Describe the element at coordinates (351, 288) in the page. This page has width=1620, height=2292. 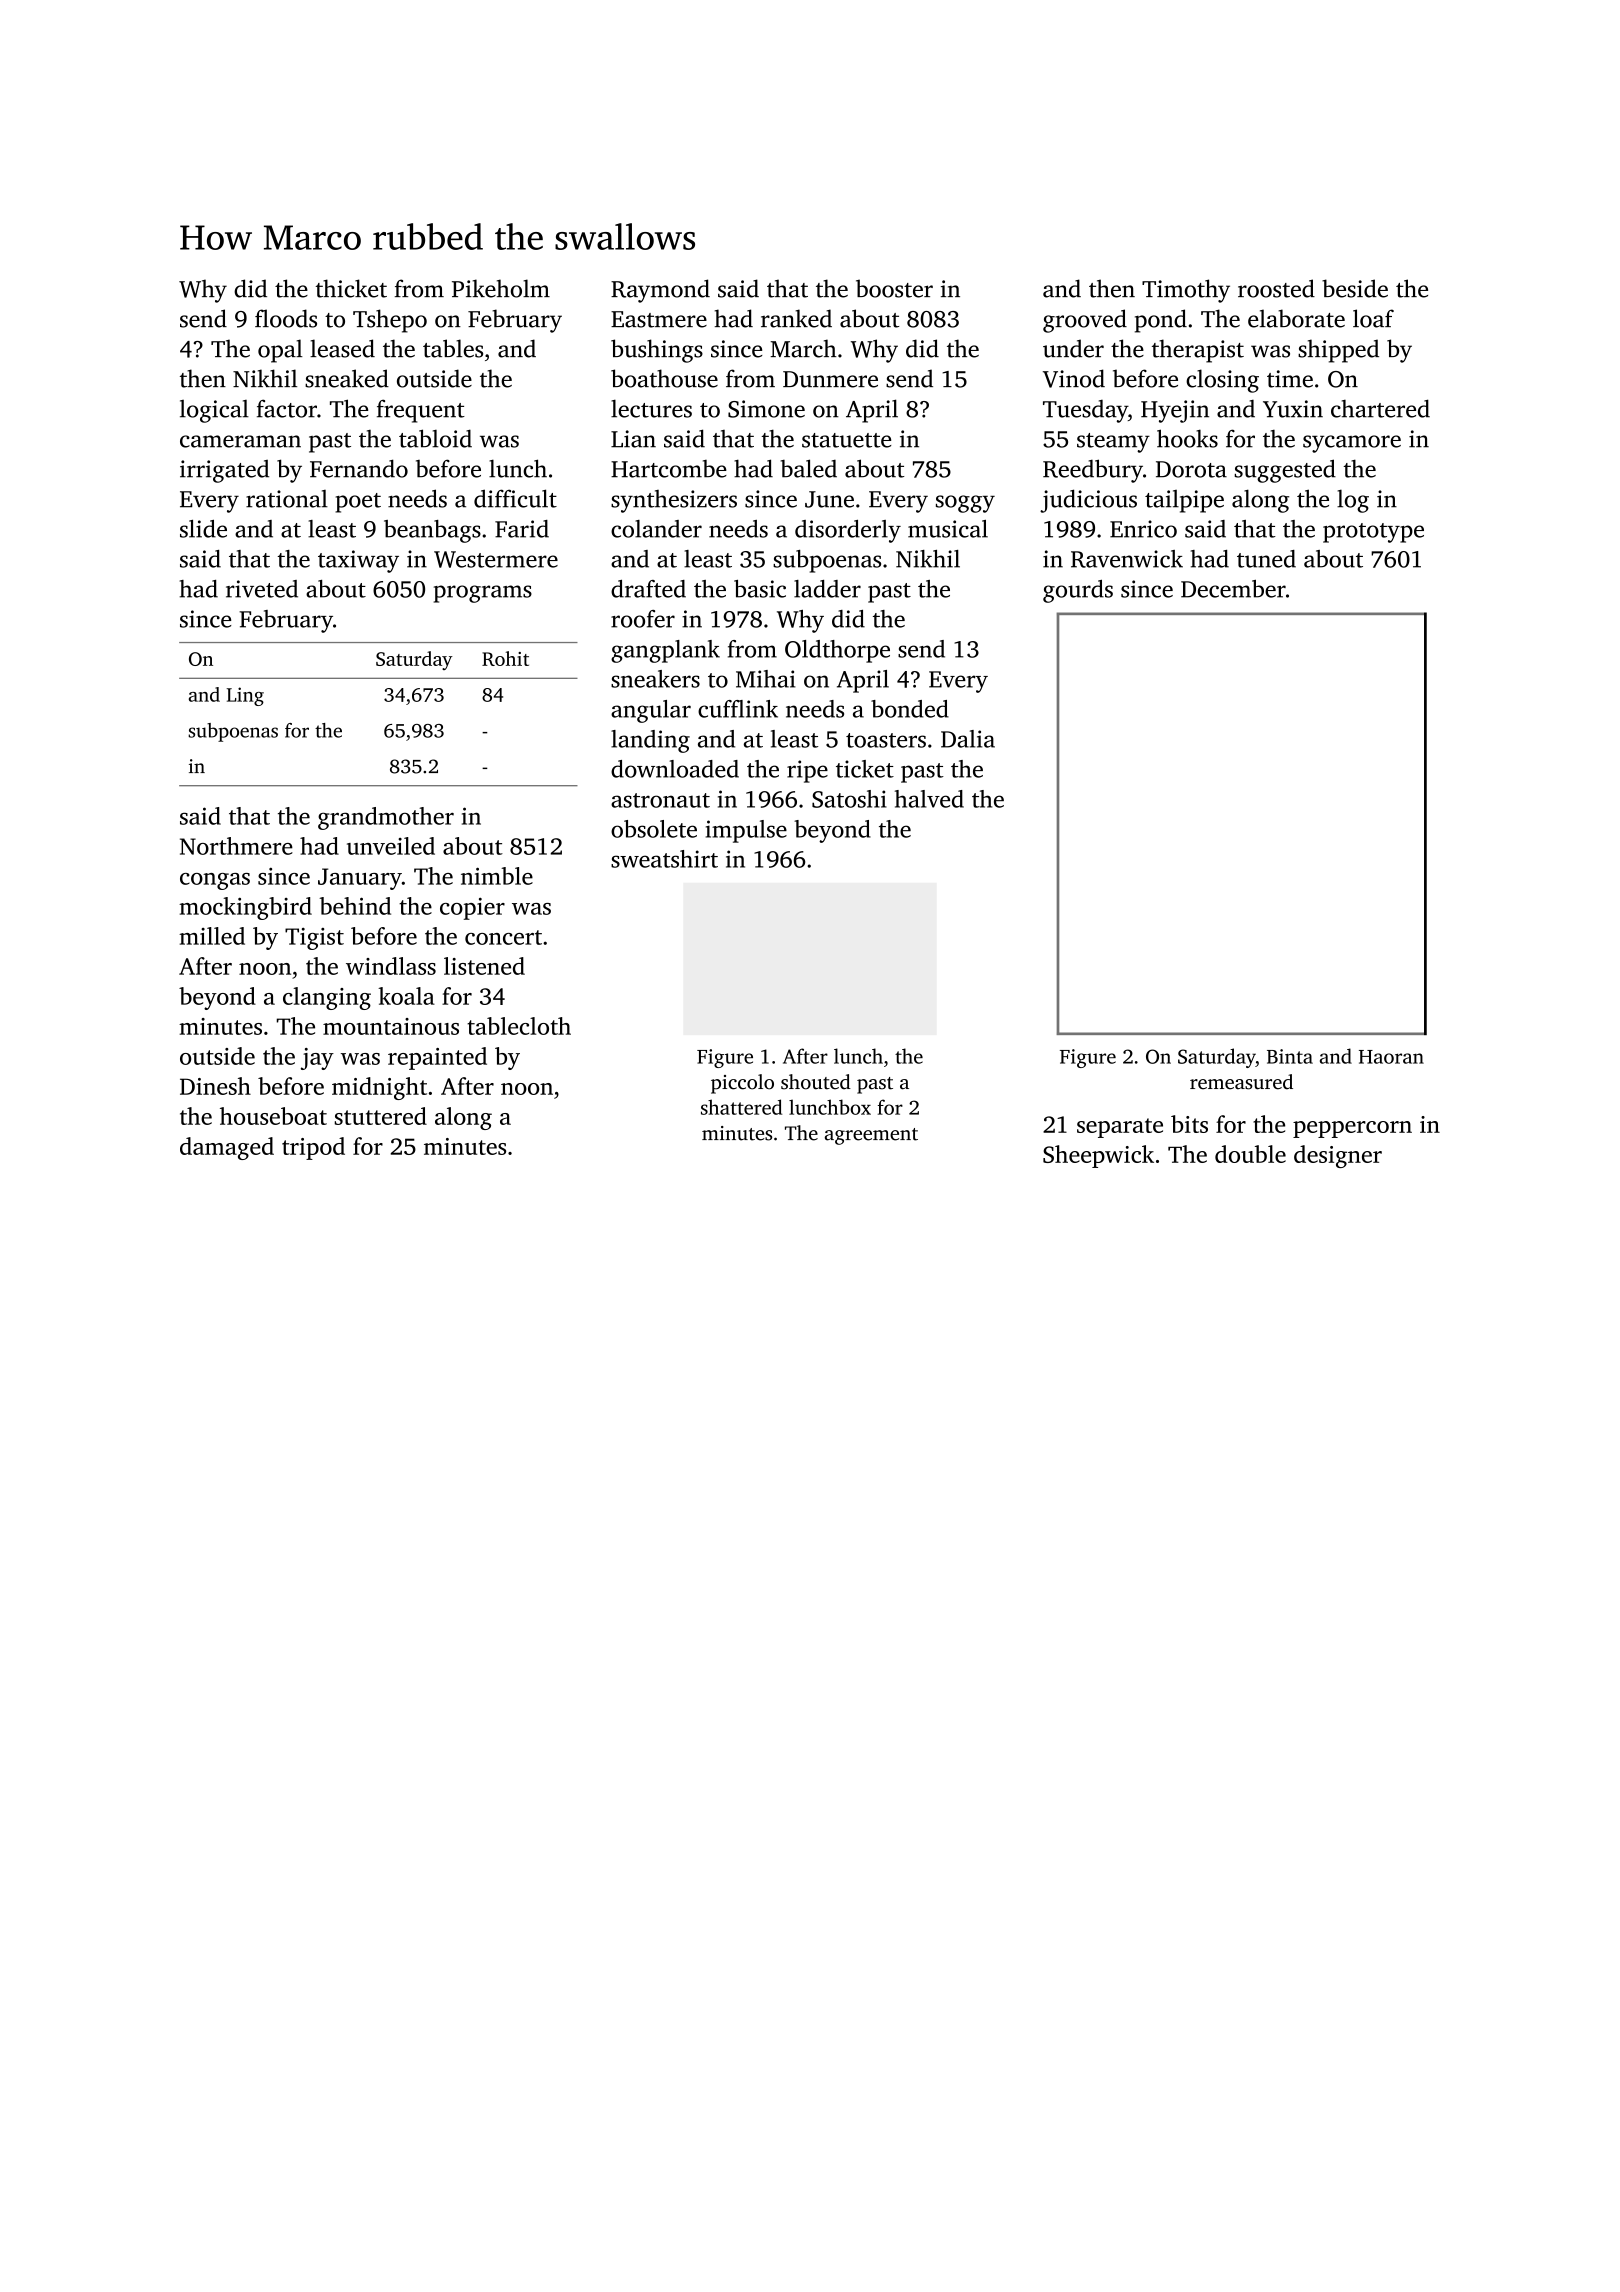
I see `thicket` at that location.
